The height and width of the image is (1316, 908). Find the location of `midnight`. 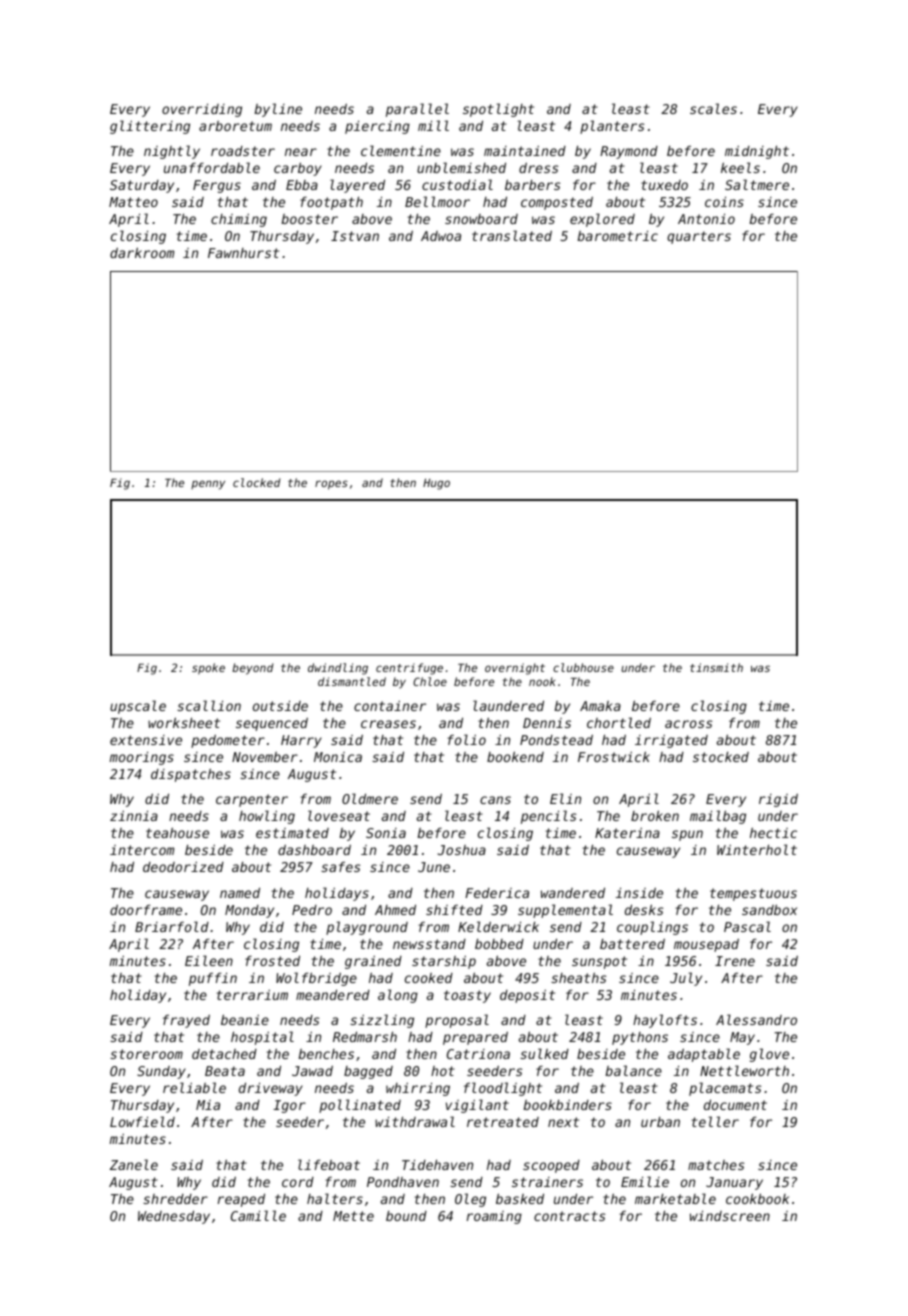

midnight is located at coordinates (757, 152).
